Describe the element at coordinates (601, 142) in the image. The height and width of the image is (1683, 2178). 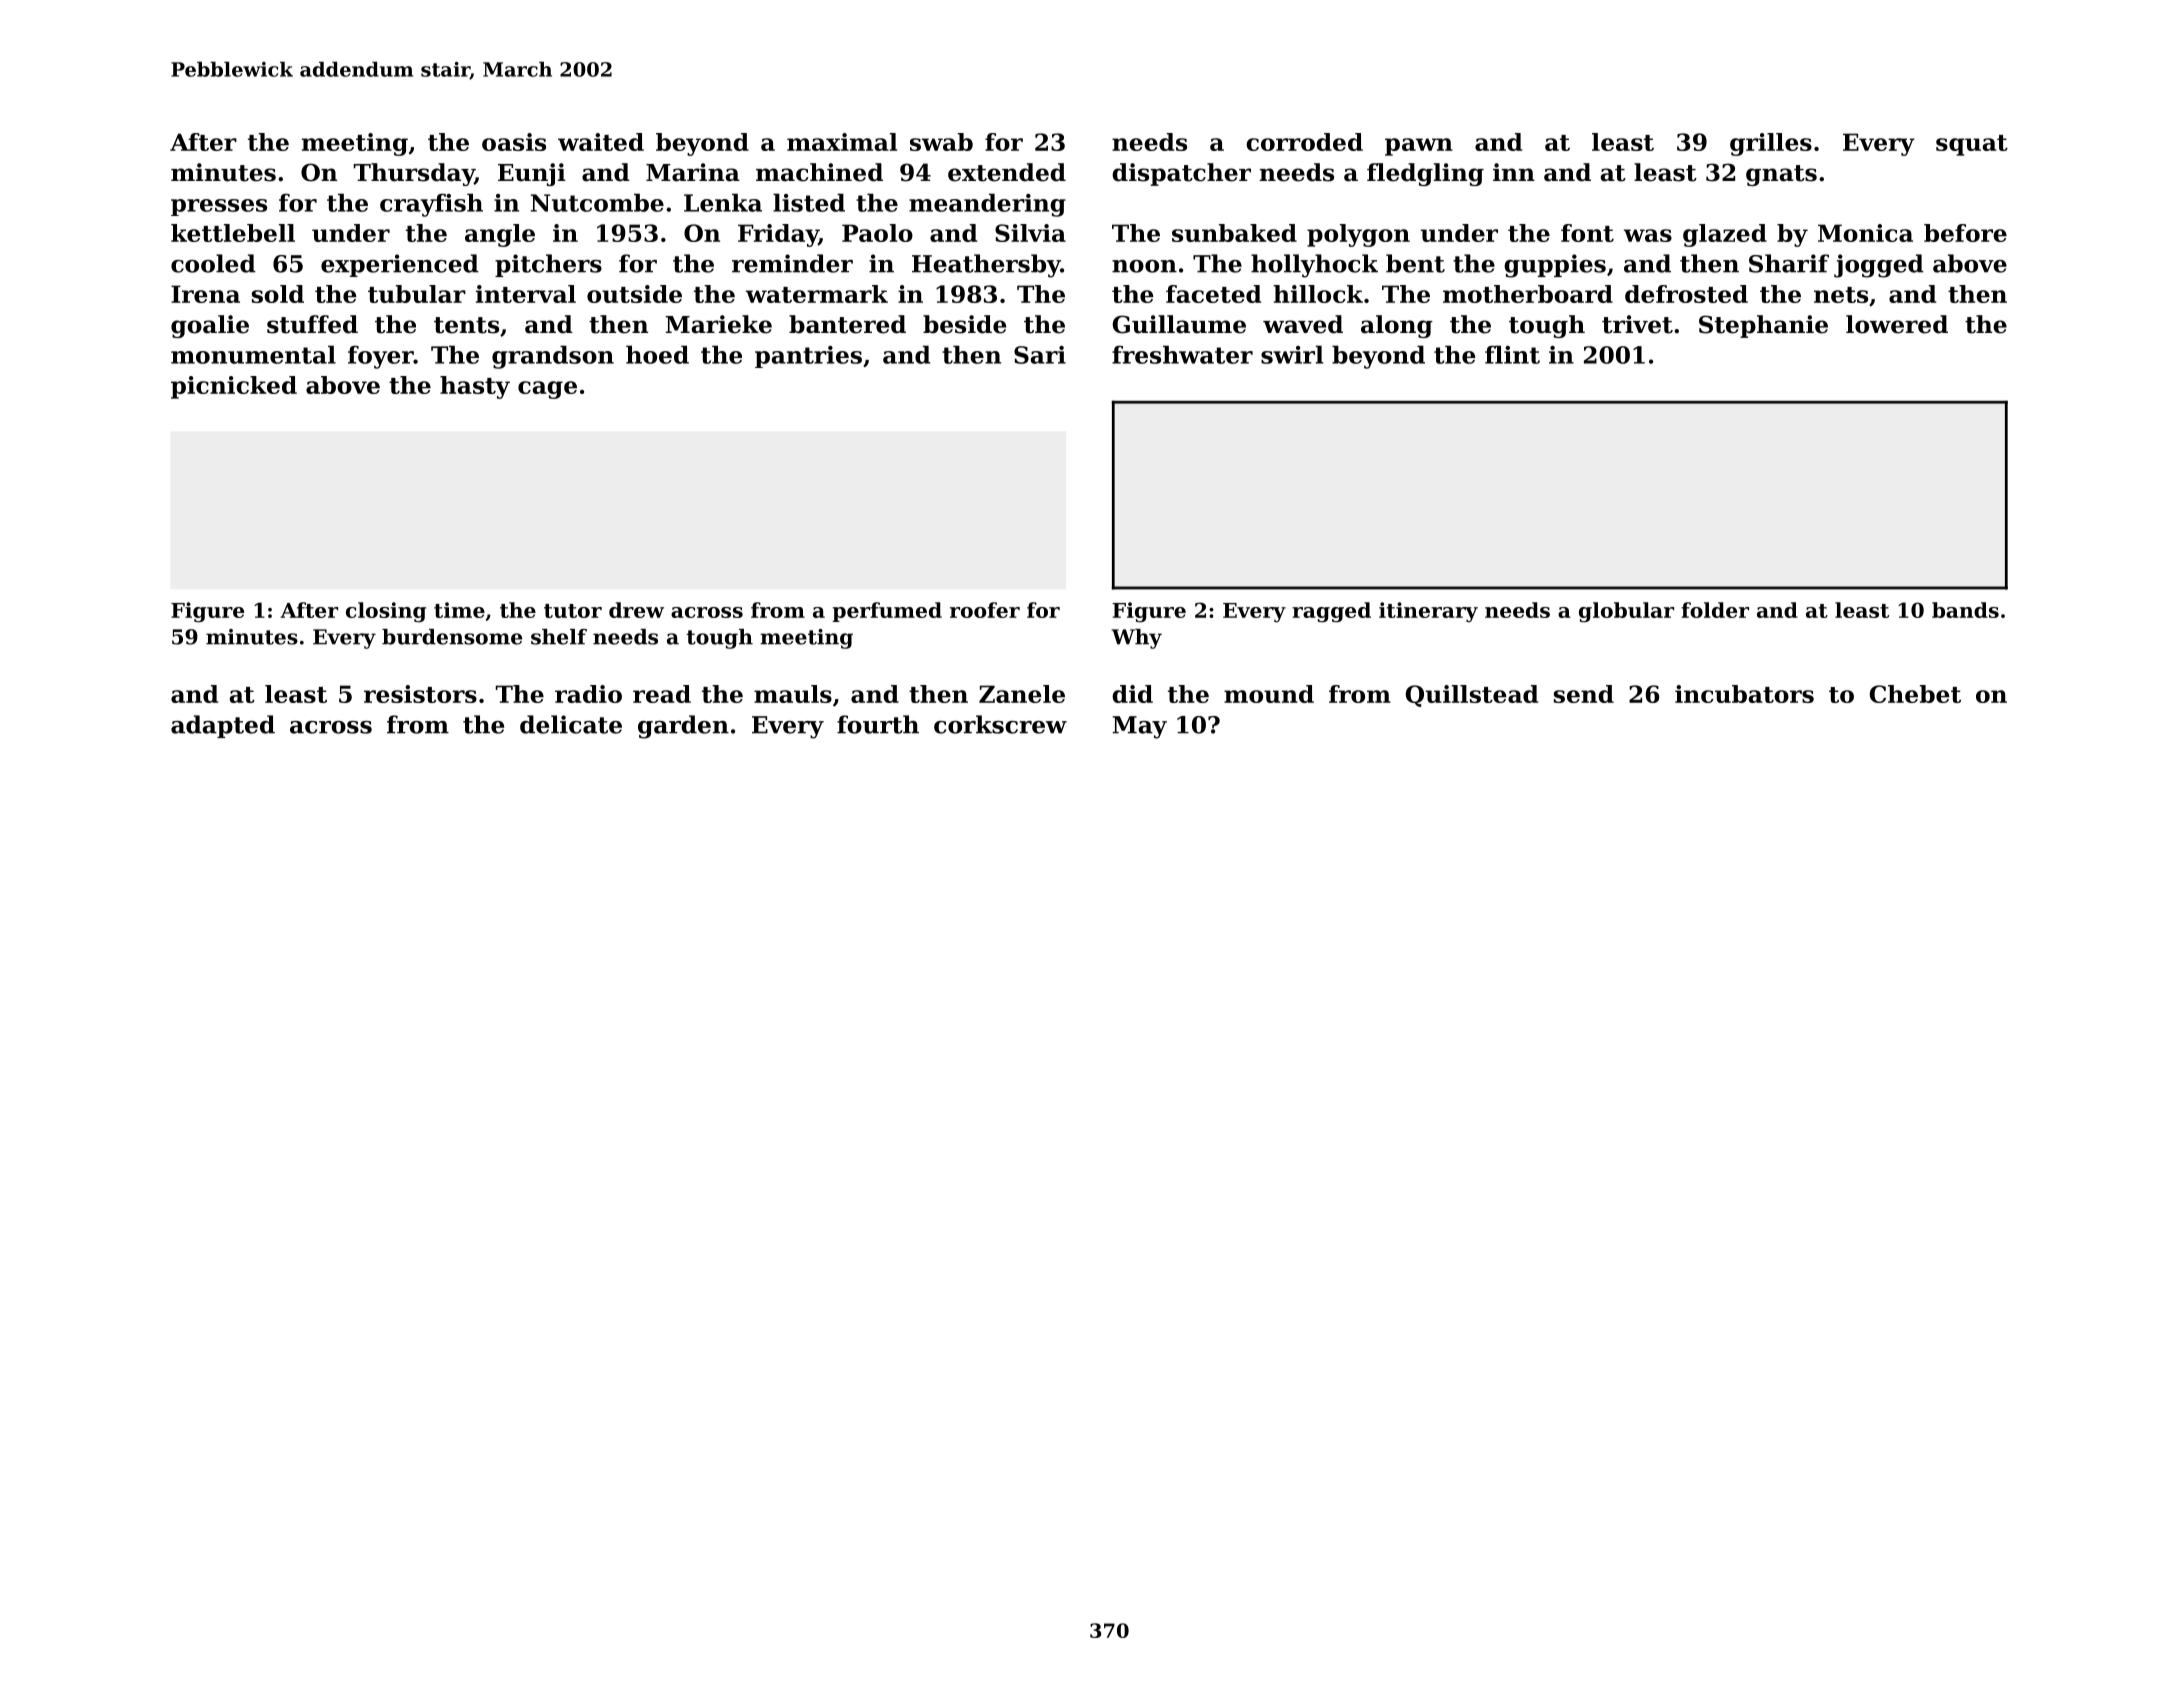
I see `waited` at that location.
